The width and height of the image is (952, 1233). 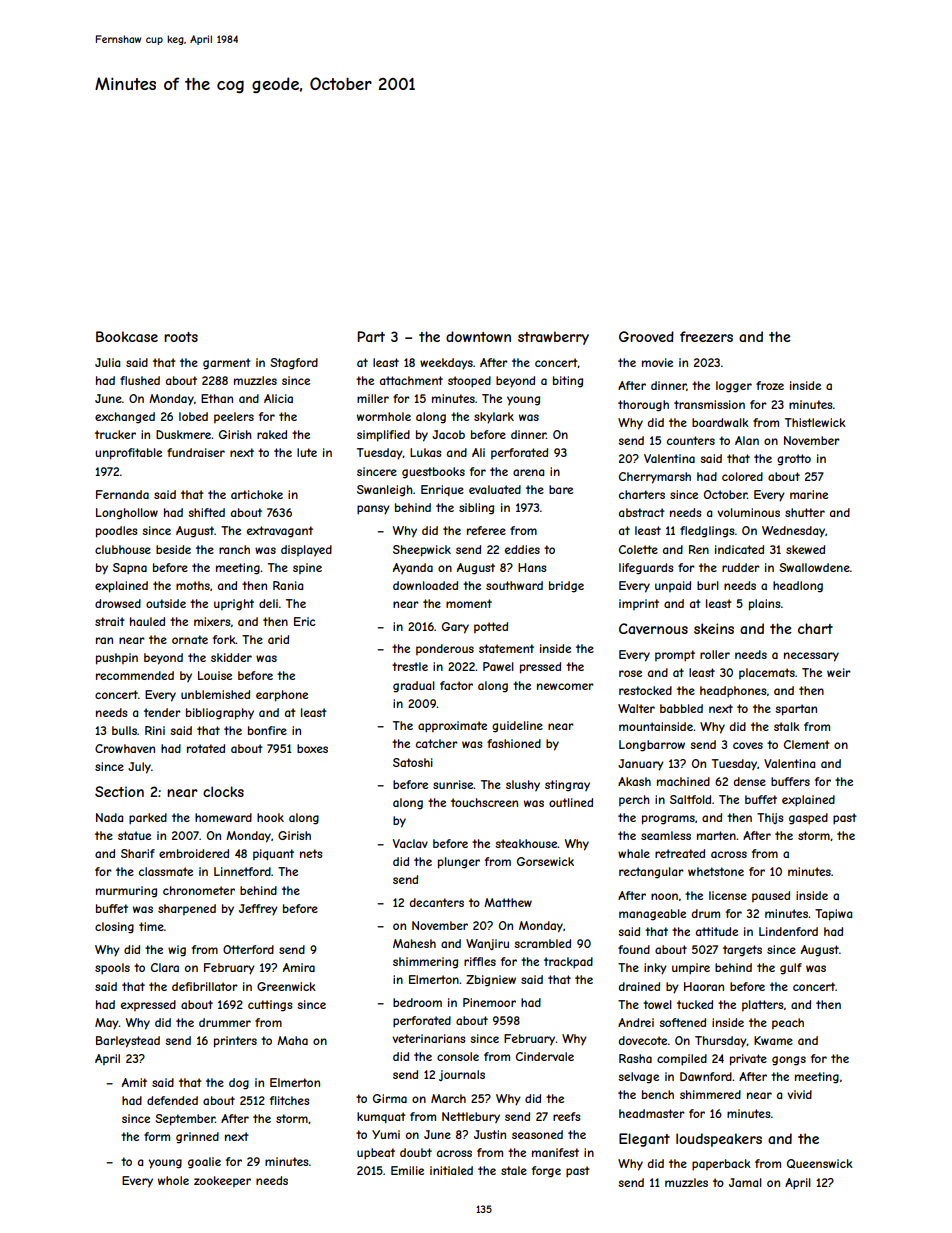 I want to click on forge, so click(x=546, y=1172).
